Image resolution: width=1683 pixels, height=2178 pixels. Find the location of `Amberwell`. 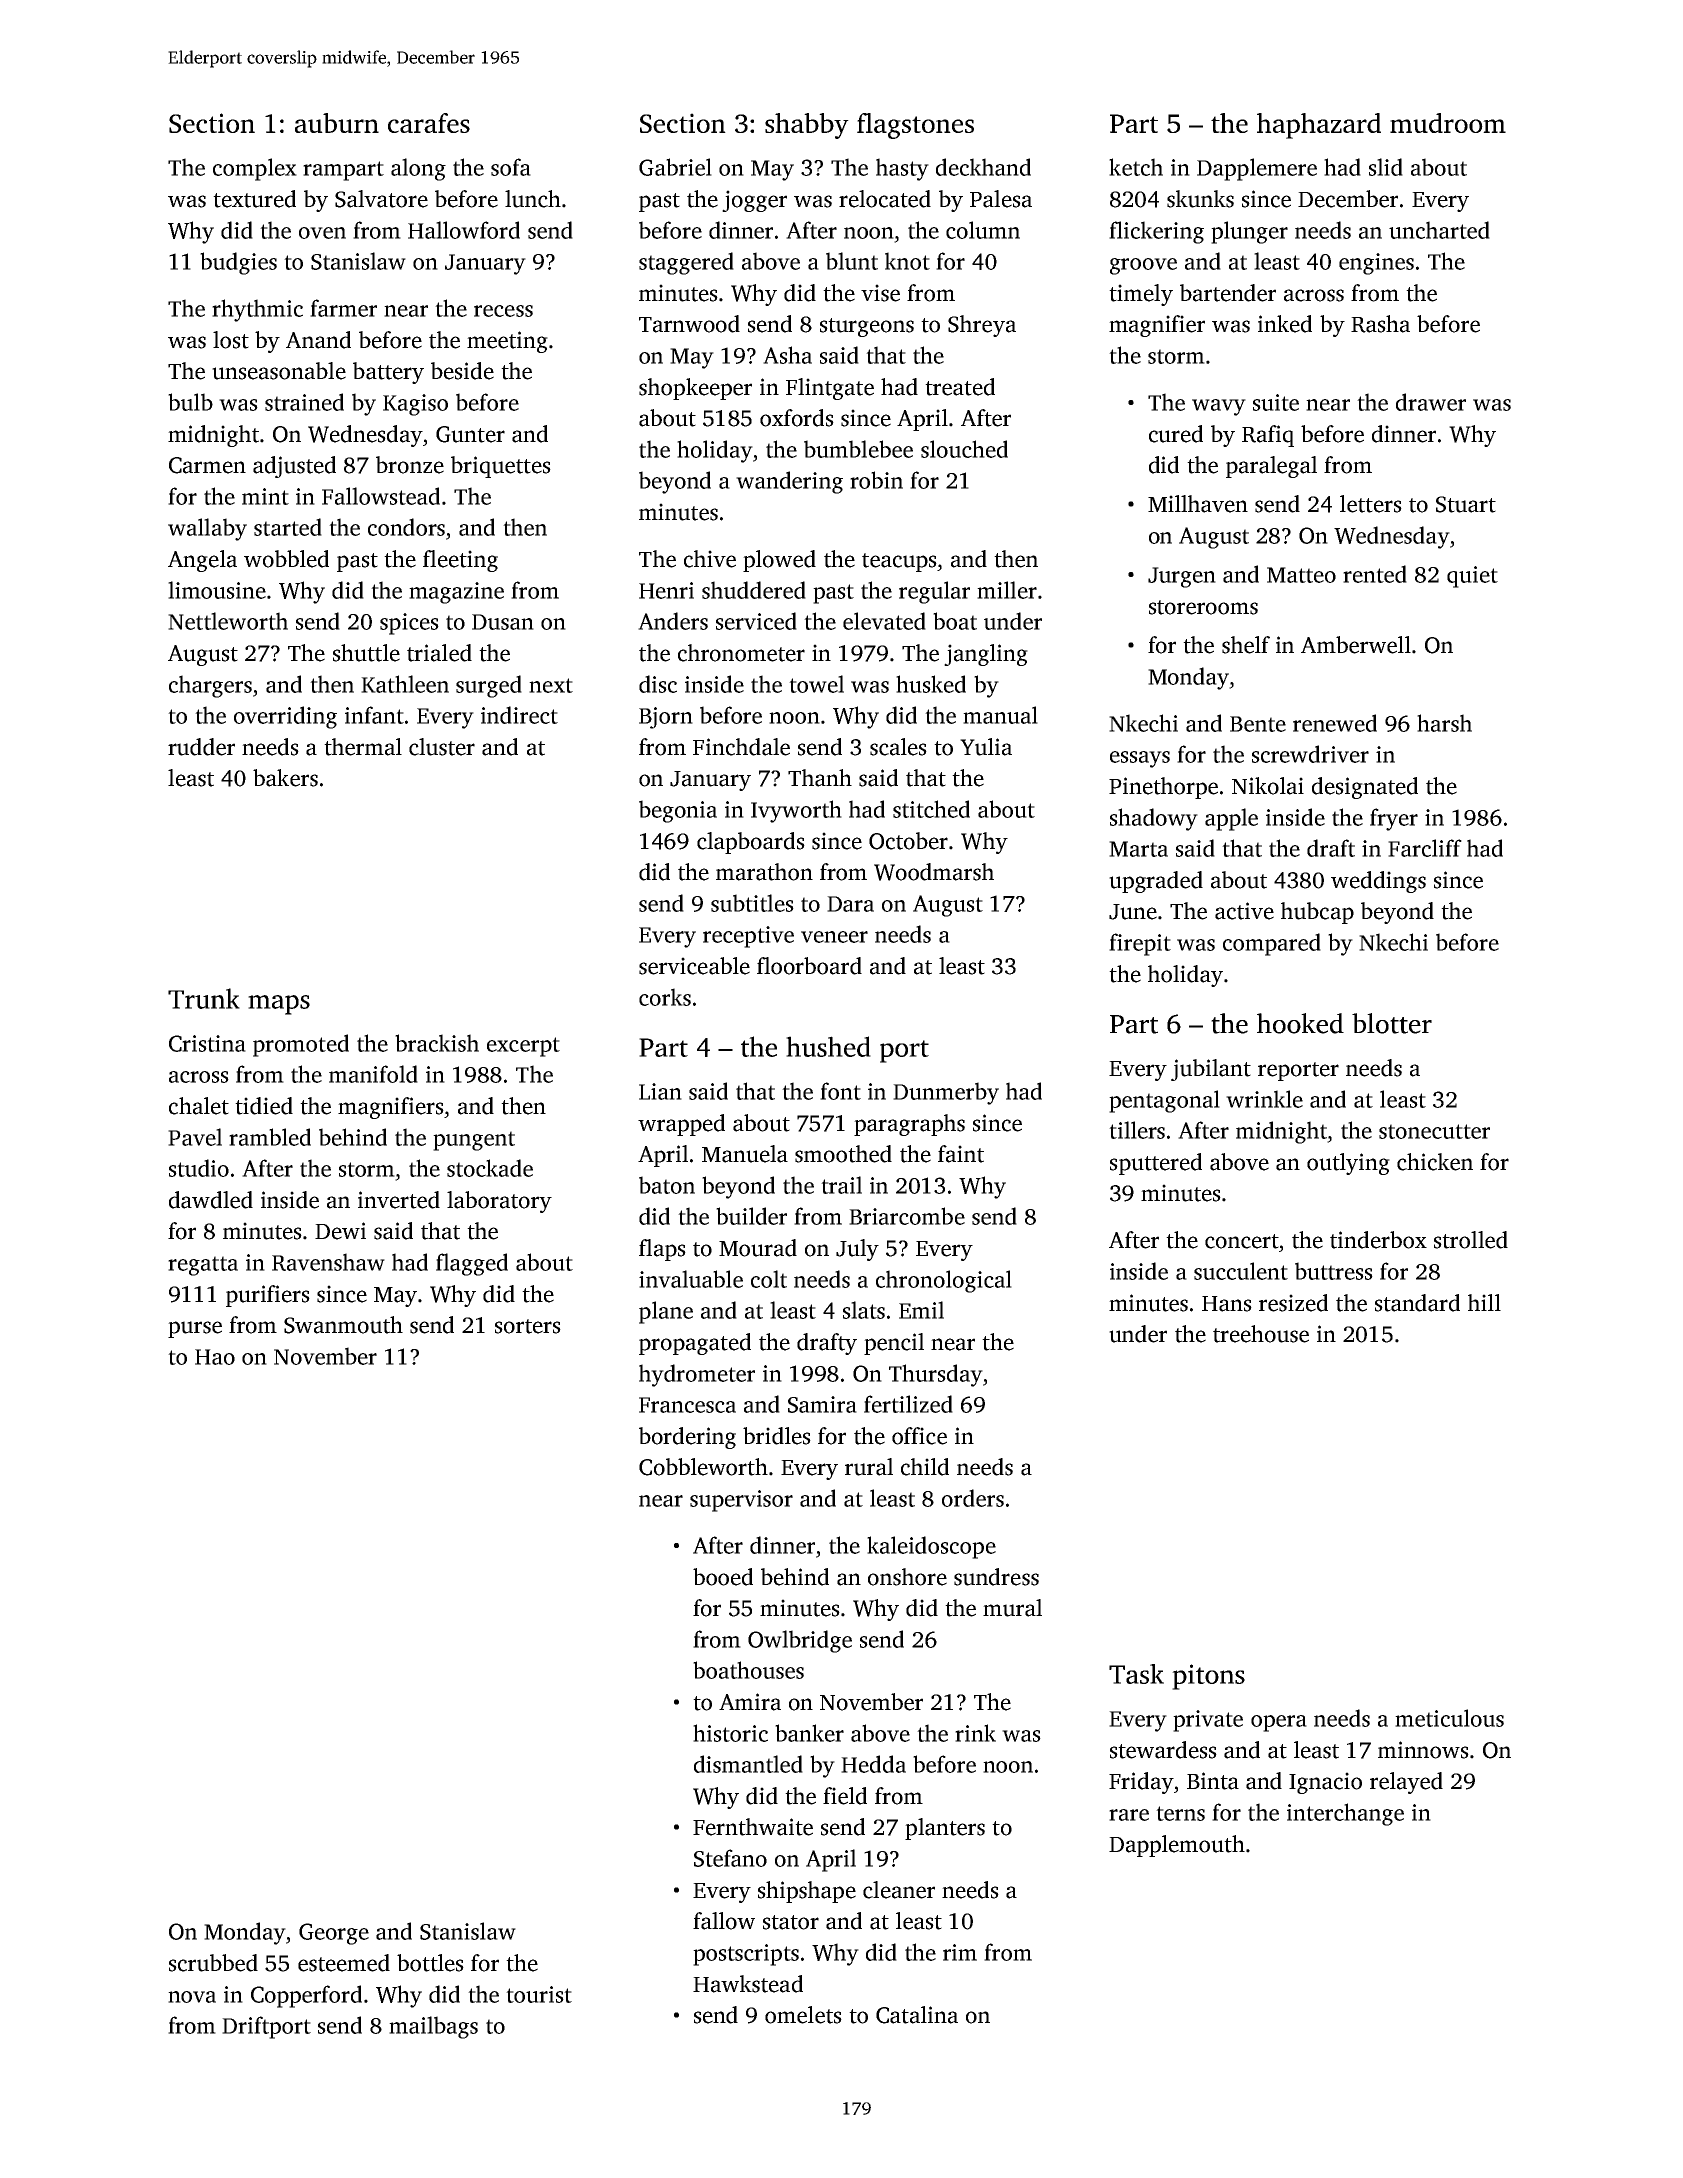

Amberwell is located at coordinates (1356, 645).
